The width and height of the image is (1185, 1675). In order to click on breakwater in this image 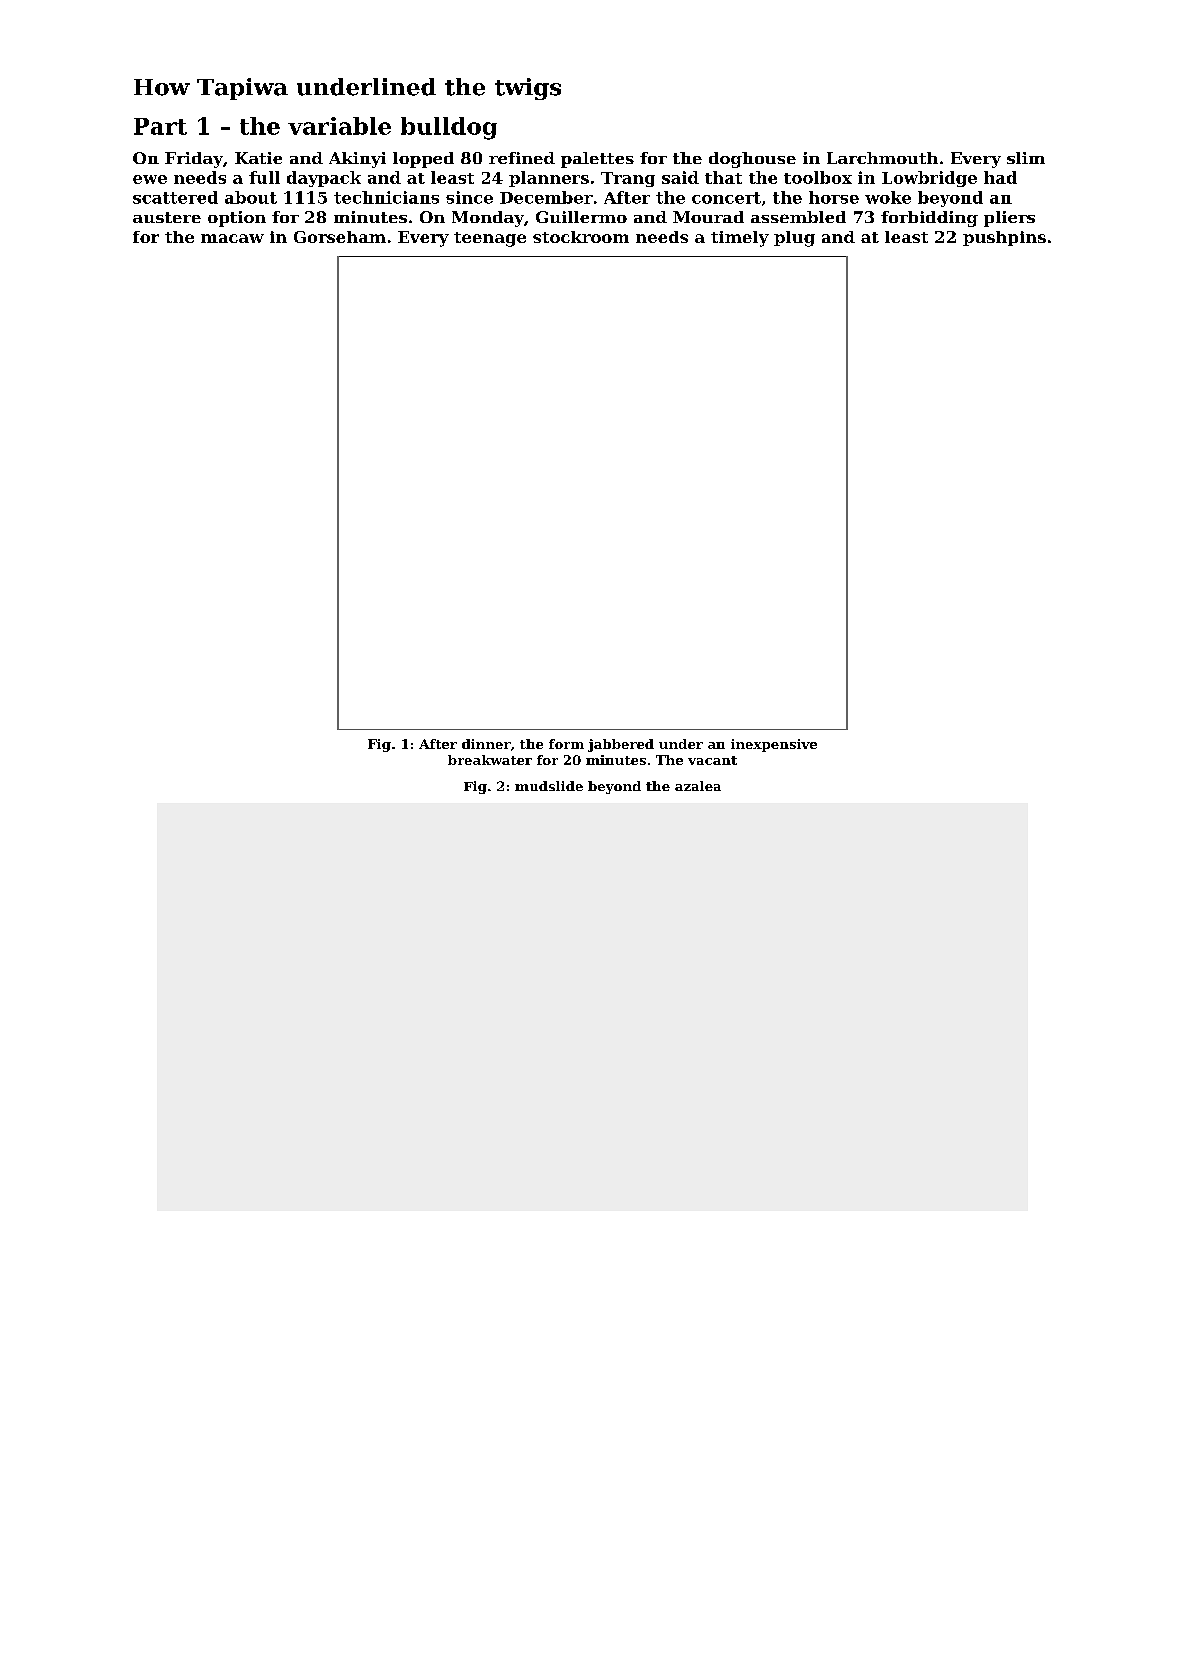, I will do `click(490, 760)`.
